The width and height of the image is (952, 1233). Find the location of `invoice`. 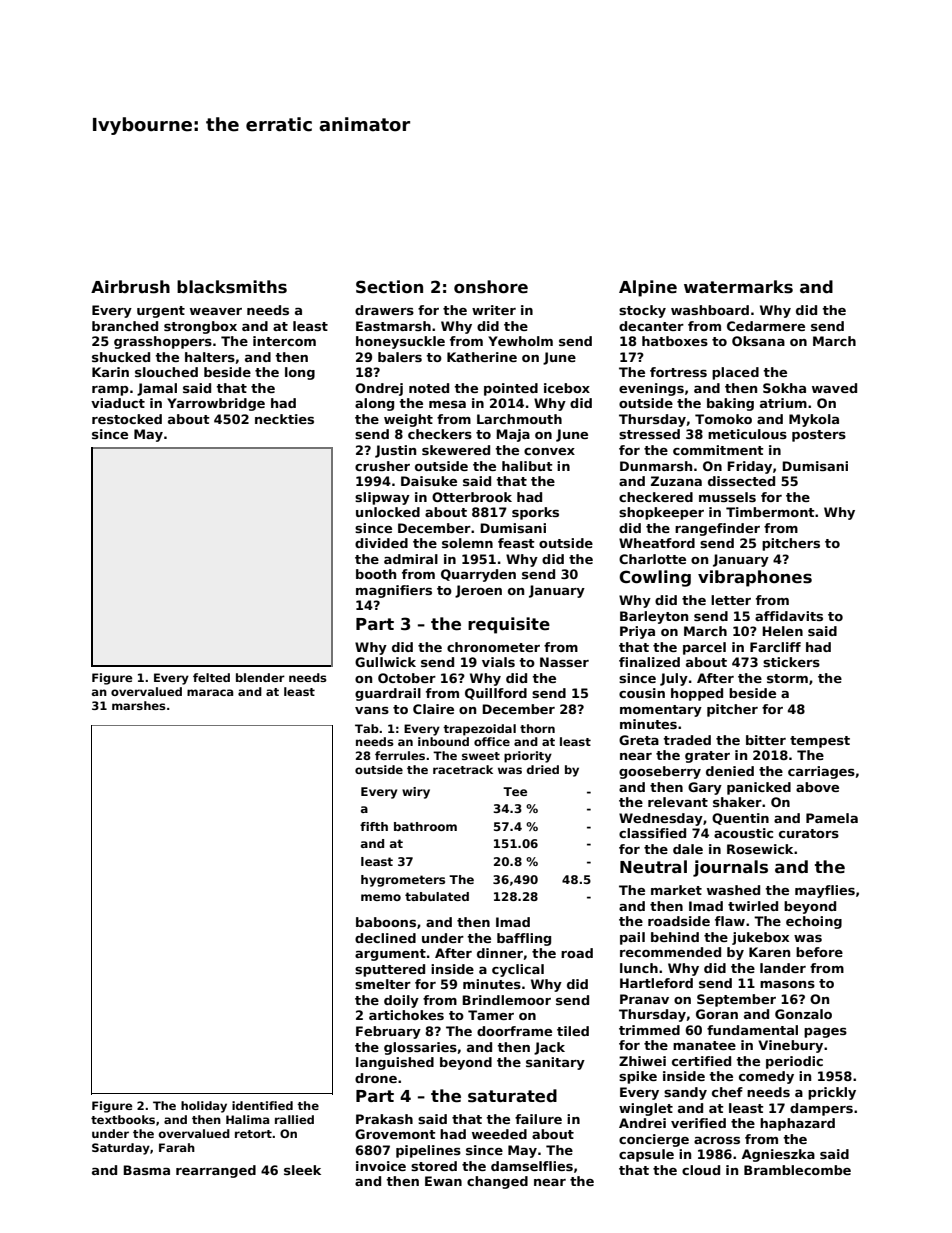

invoice is located at coordinates (381, 1166).
